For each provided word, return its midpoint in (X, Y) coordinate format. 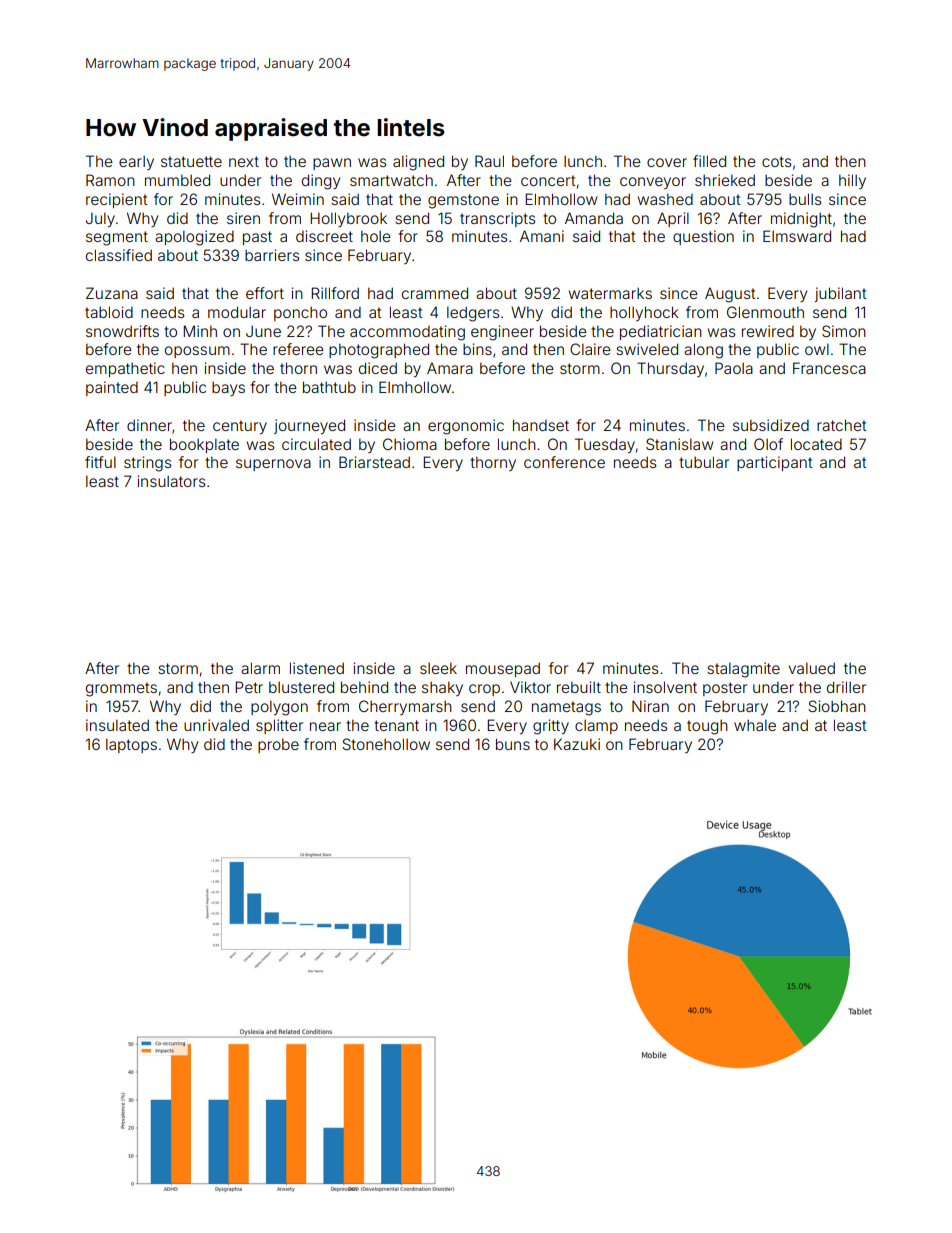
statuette (191, 161)
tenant (396, 725)
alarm (260, 668)
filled (709, 161)
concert (548, 180)
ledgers (473, 314)
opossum (197, 352)
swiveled (647, 349)
